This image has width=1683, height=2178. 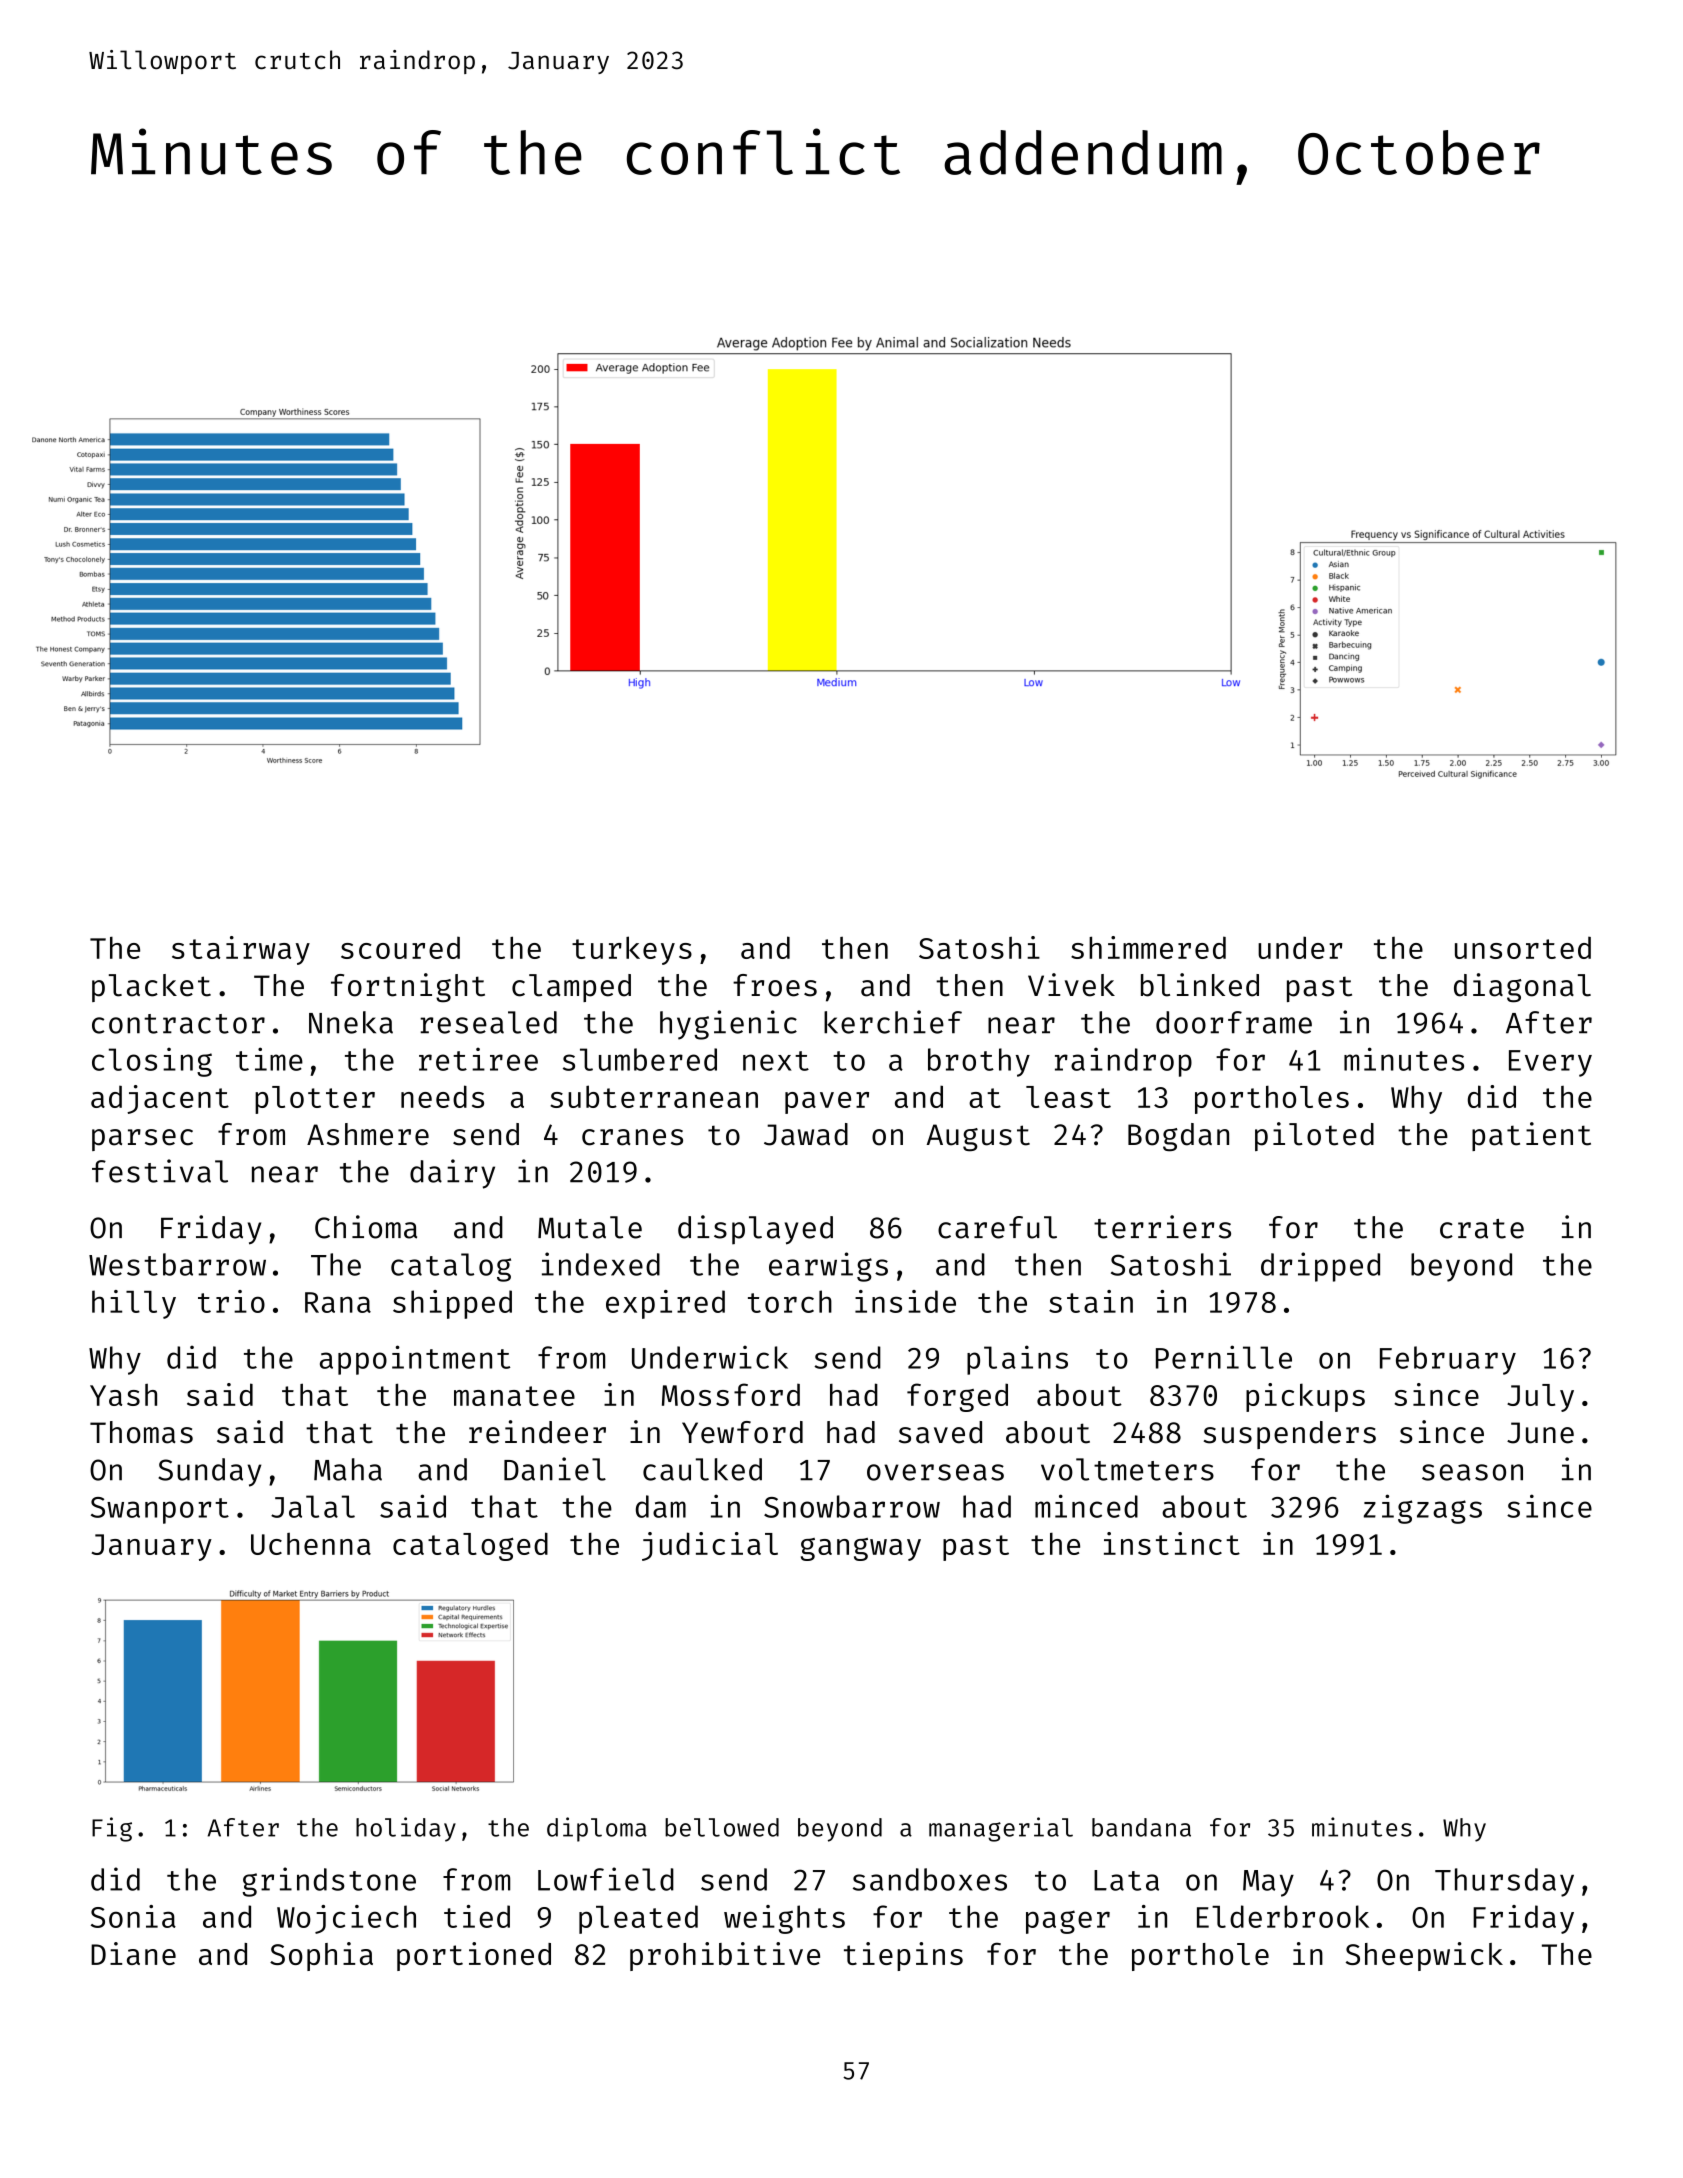 I want to click on scoured, so click(x=400, y=948).
